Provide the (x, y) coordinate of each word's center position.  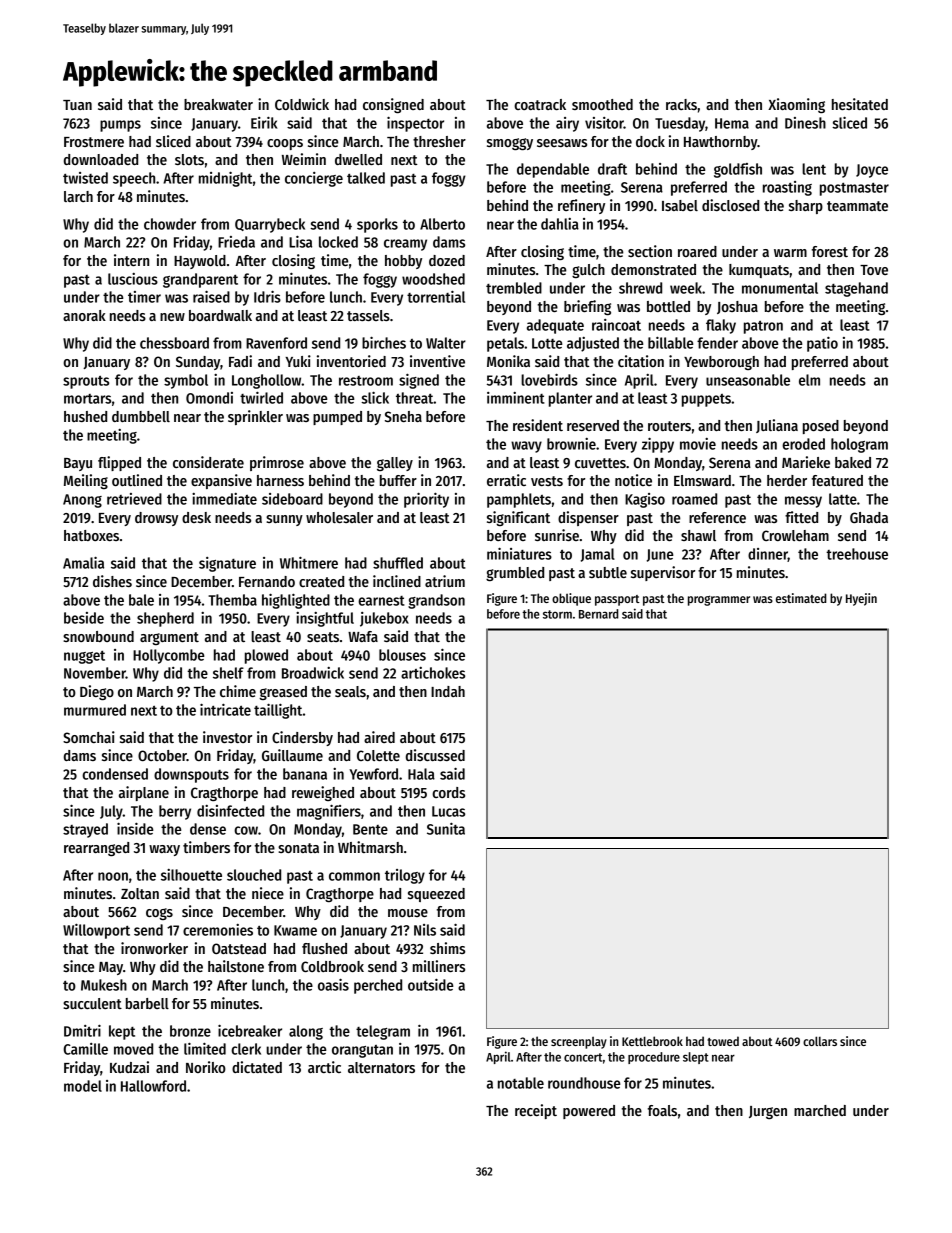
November (95, 673)
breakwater (218, 104)
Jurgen (768, 1112)
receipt (536, 1111)
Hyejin (861, 599)
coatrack (540, 104)
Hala (421, 774)
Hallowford (153, 1086)
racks (681, 104)
